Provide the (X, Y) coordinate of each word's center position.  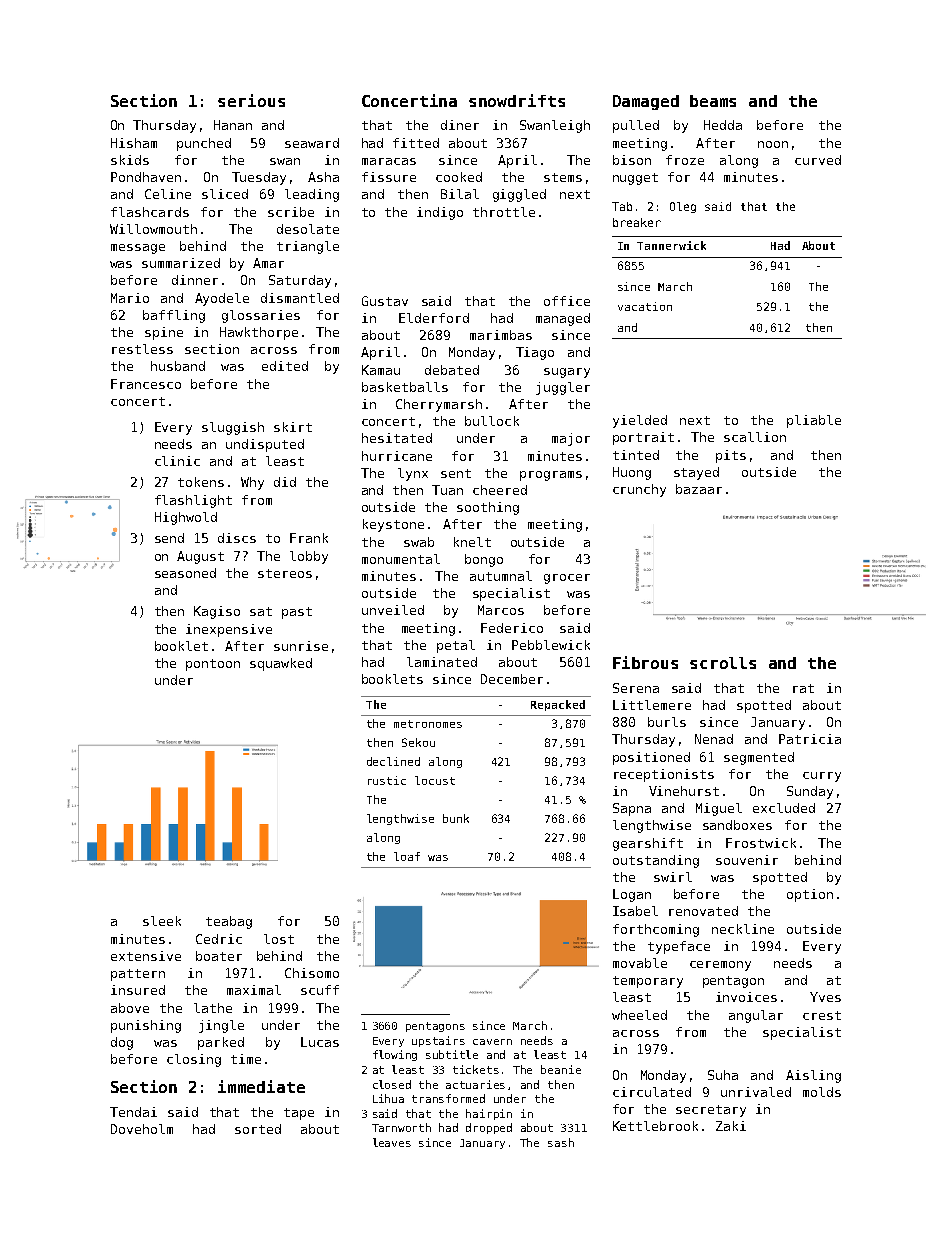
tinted (636, 455)
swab (419, 542)
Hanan (233, 125)
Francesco (146, 384)
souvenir (747, 860)
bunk (456, 818)
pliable (814, 421)
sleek (162, 921)
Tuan (447, 490)
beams (713, 101)
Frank (309, 538)
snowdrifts (517, 100)
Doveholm (142, 1129)
